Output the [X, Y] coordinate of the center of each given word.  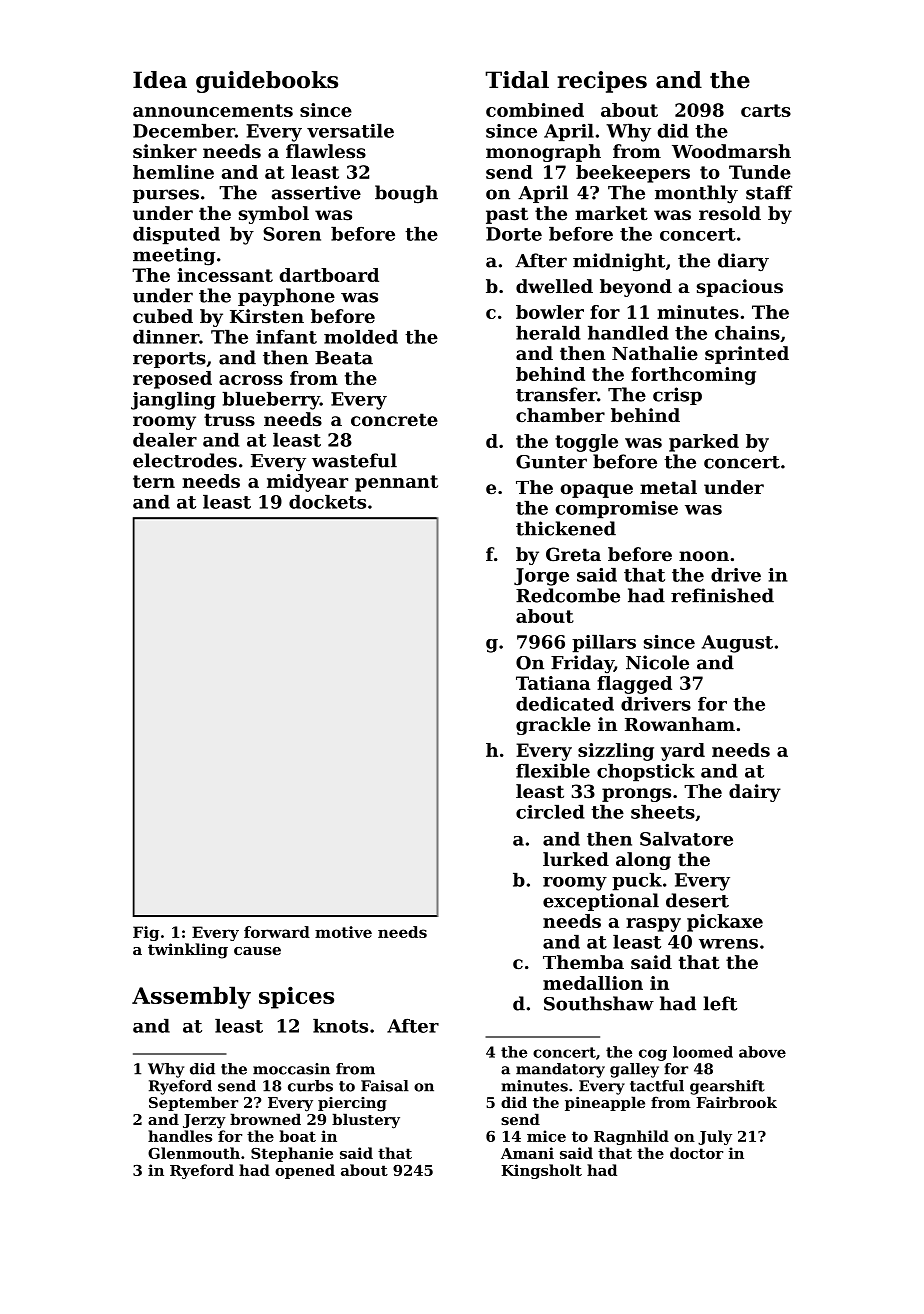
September [193, 1103]
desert [697, 900]
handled [628, 333]
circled [550, 812]
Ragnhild [631, 1137]
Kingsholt [541, 1171]
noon [704, 556]
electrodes [185, 460]
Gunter [551, 462]
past [507, 215]
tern [154, 481]
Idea [160, 80]
